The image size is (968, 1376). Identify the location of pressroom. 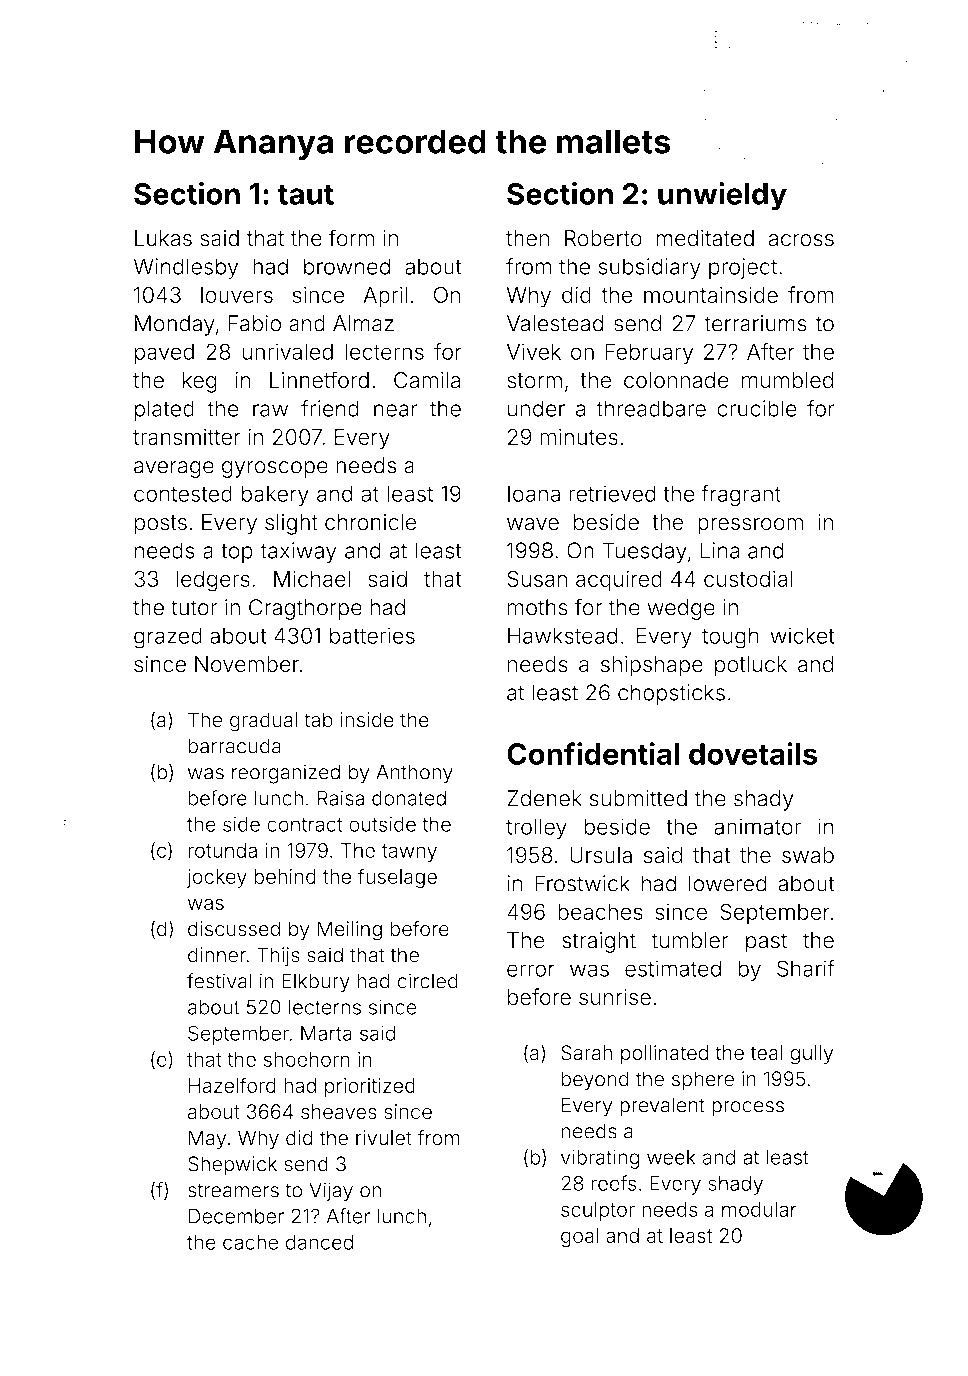
(750, 526).
